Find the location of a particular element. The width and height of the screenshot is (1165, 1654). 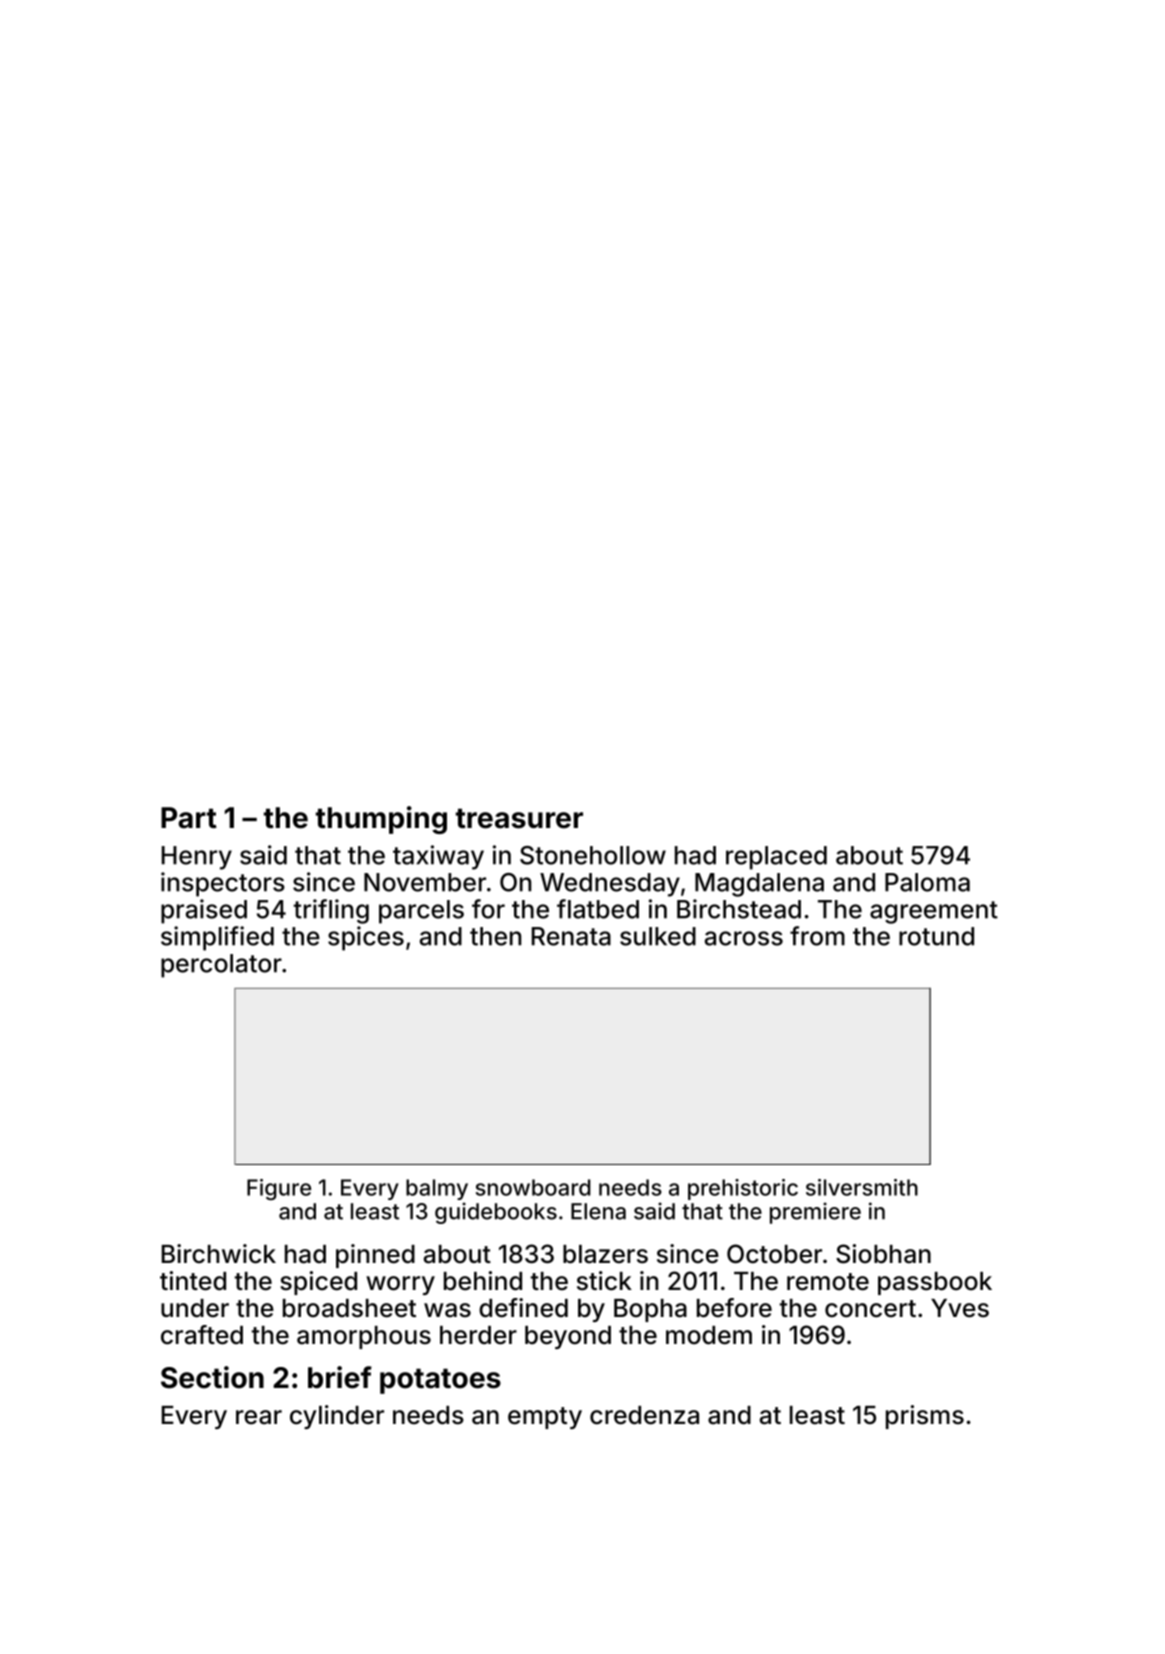

Part is located at coordinates (189, 818).
